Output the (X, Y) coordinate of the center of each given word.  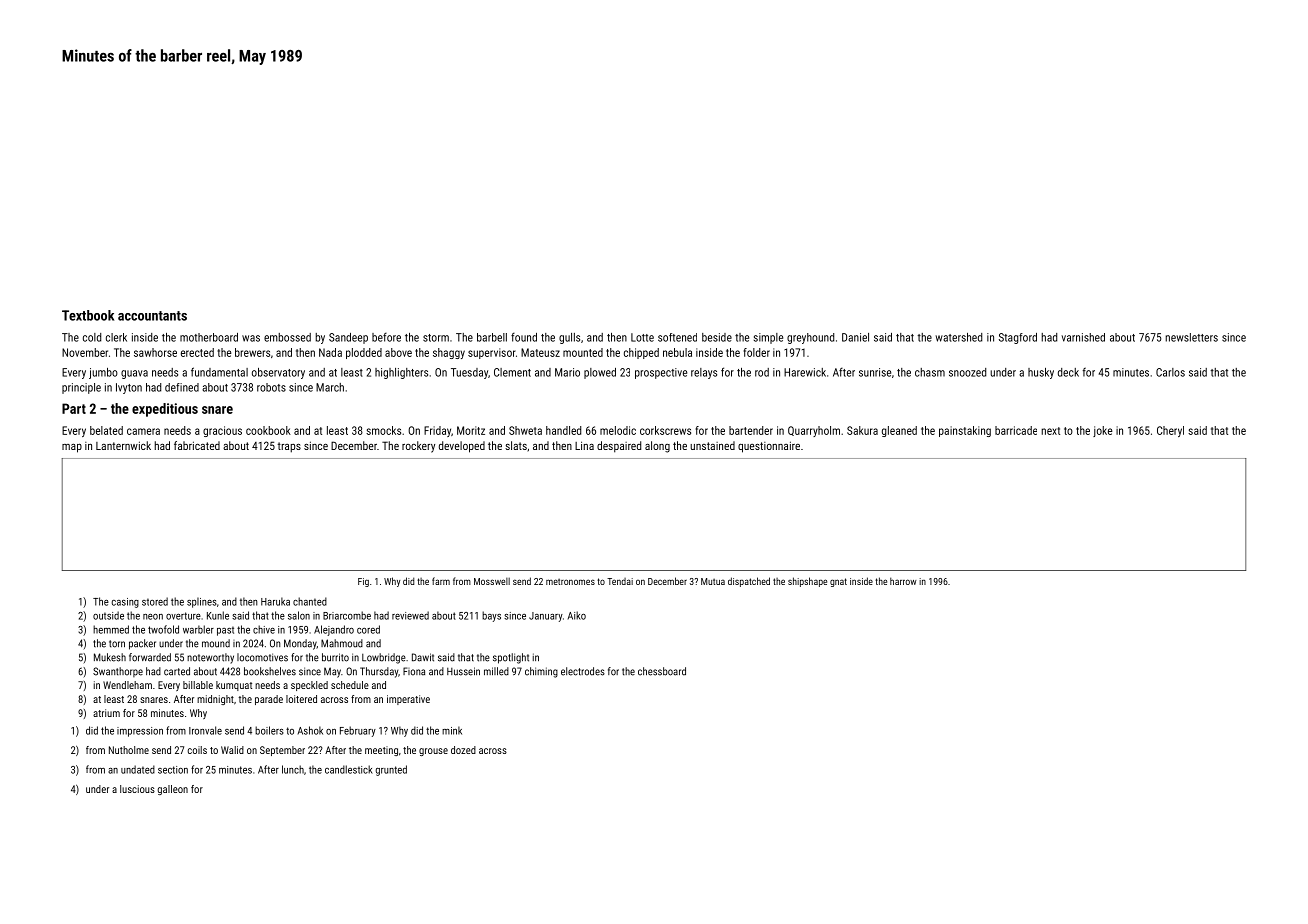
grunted (391, 770)
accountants (152, 316)
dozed (463, 750)
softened (677, 337)
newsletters (1191, 337)
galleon (173, 790)
